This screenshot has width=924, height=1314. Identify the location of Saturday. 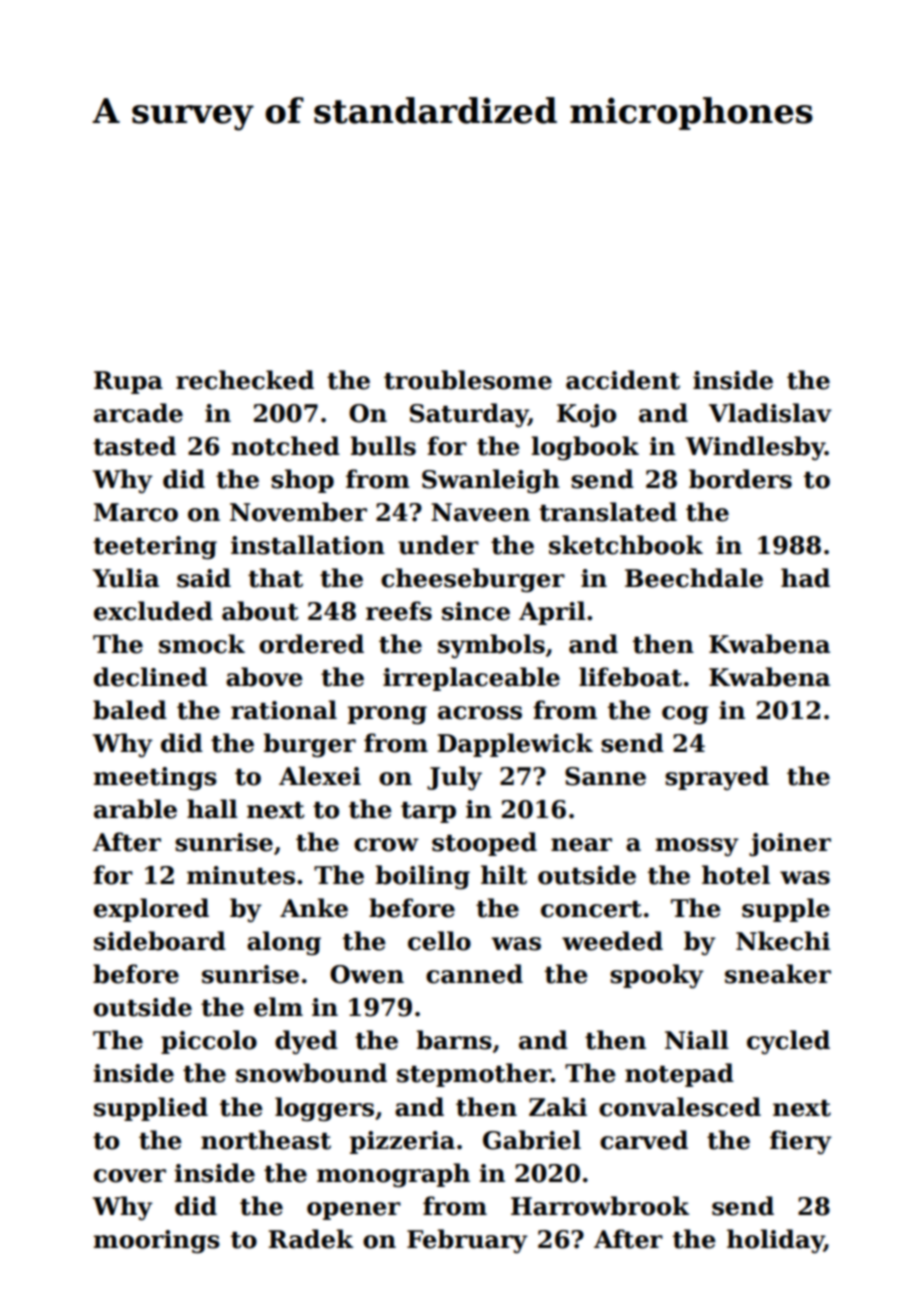
(469, 415).
